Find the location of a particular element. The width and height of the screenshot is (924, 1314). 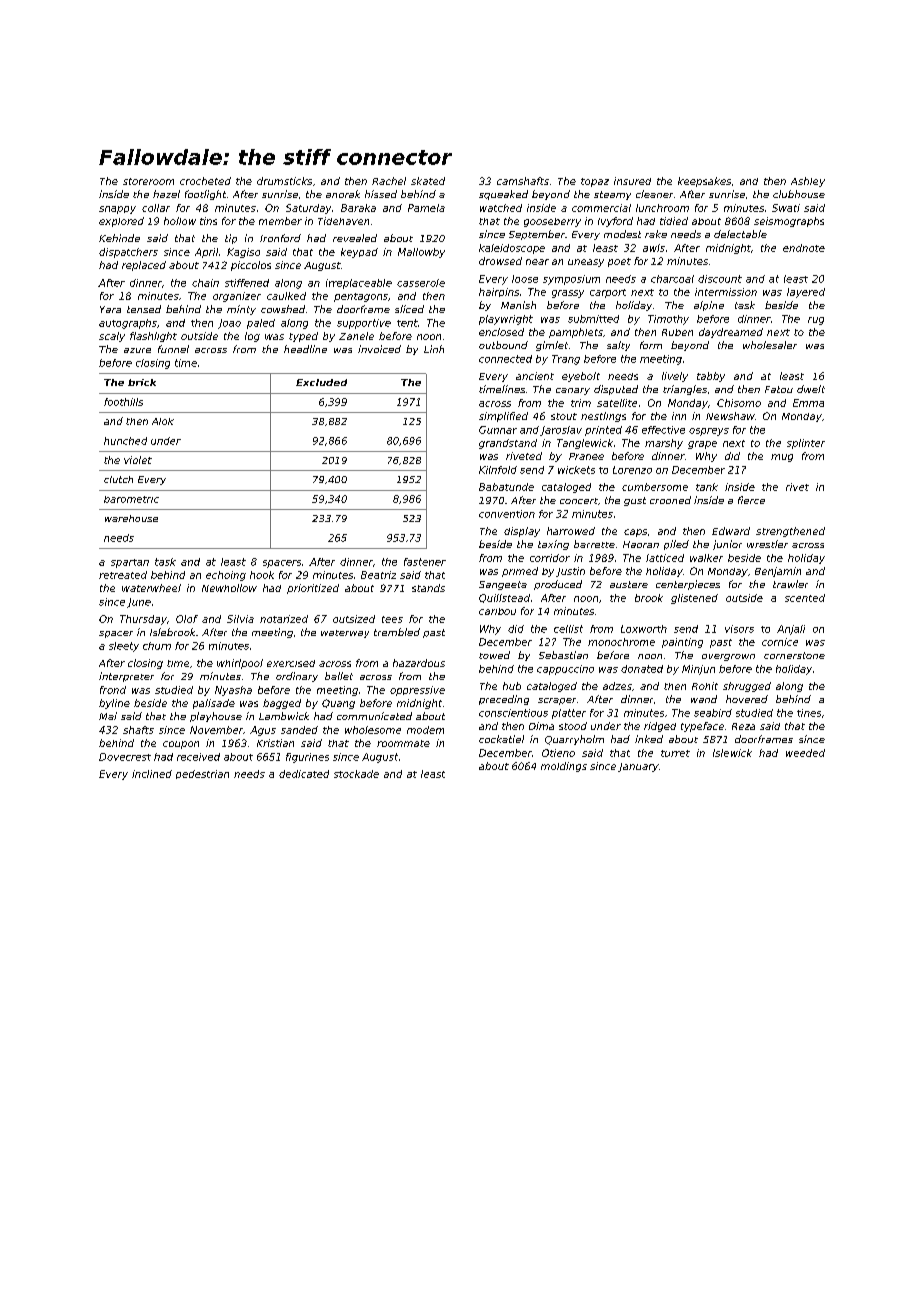

keepsakes is located at coordinates (704, 182).
